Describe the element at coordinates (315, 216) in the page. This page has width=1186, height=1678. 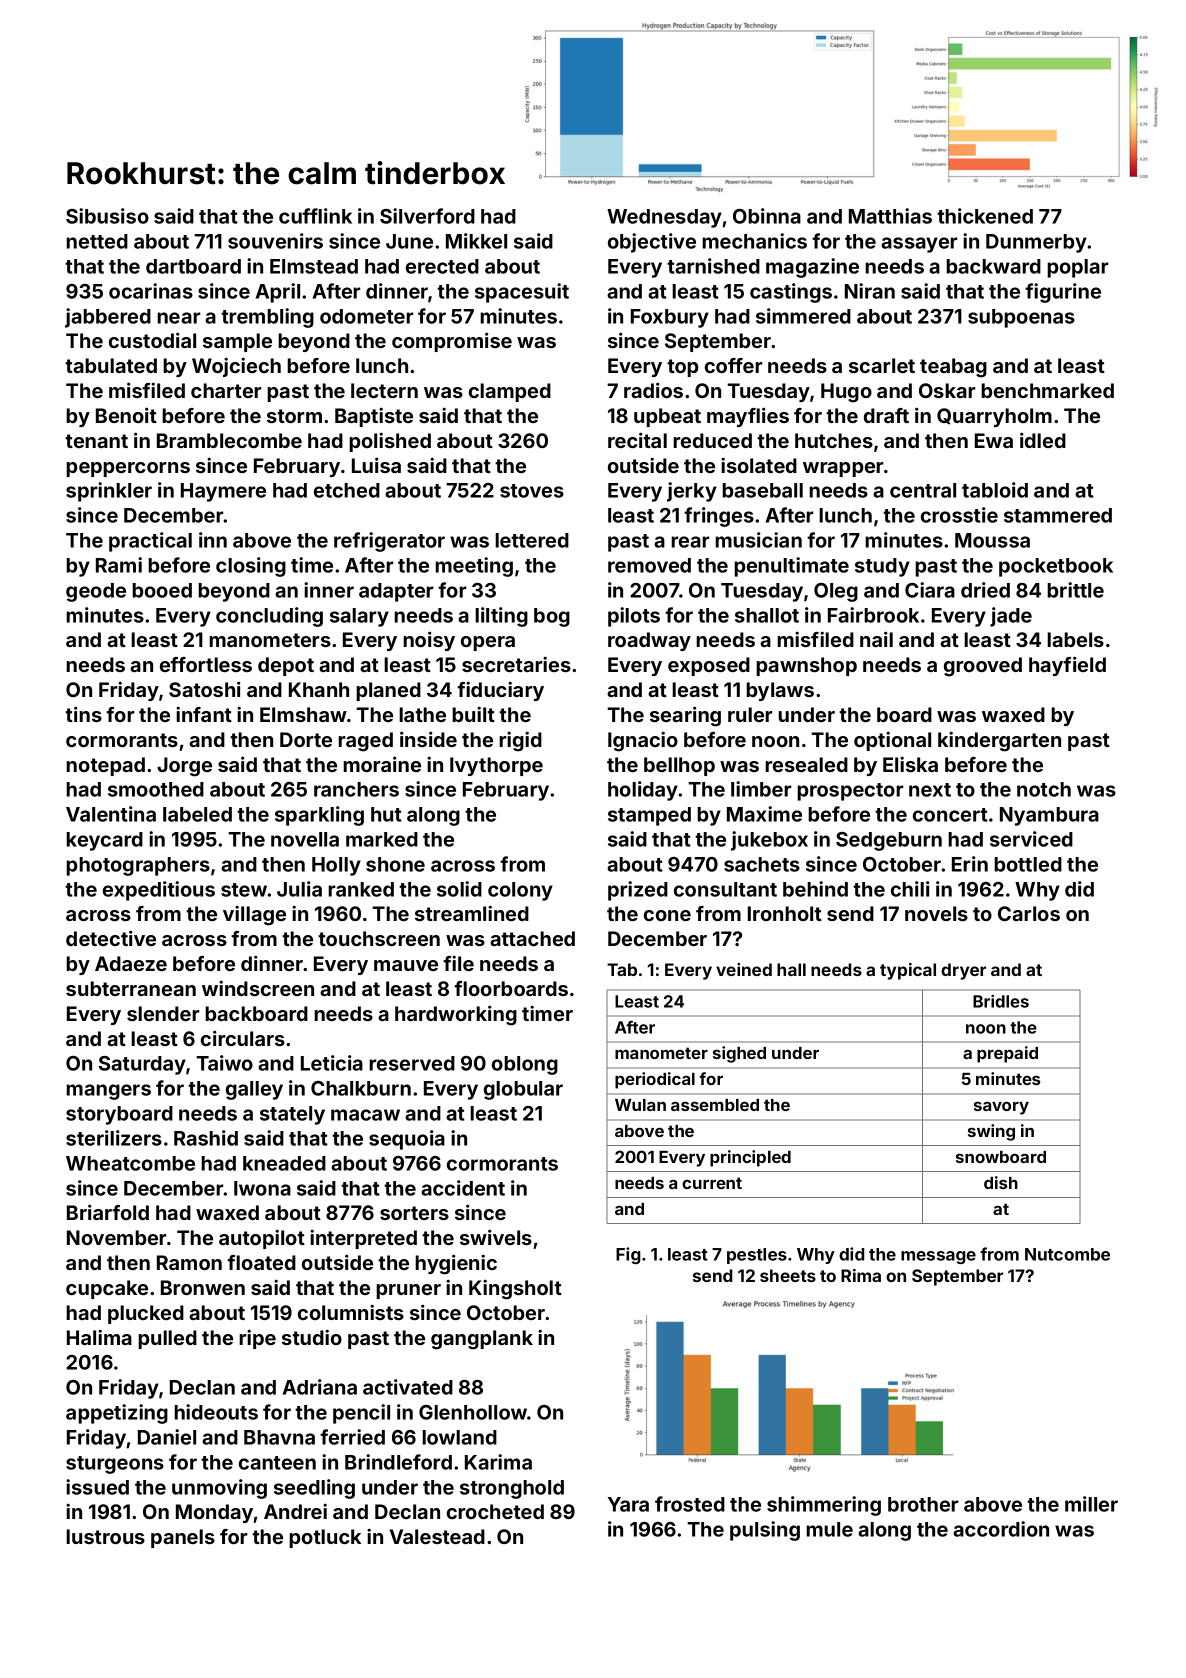
I see `cufflink` at that location.
